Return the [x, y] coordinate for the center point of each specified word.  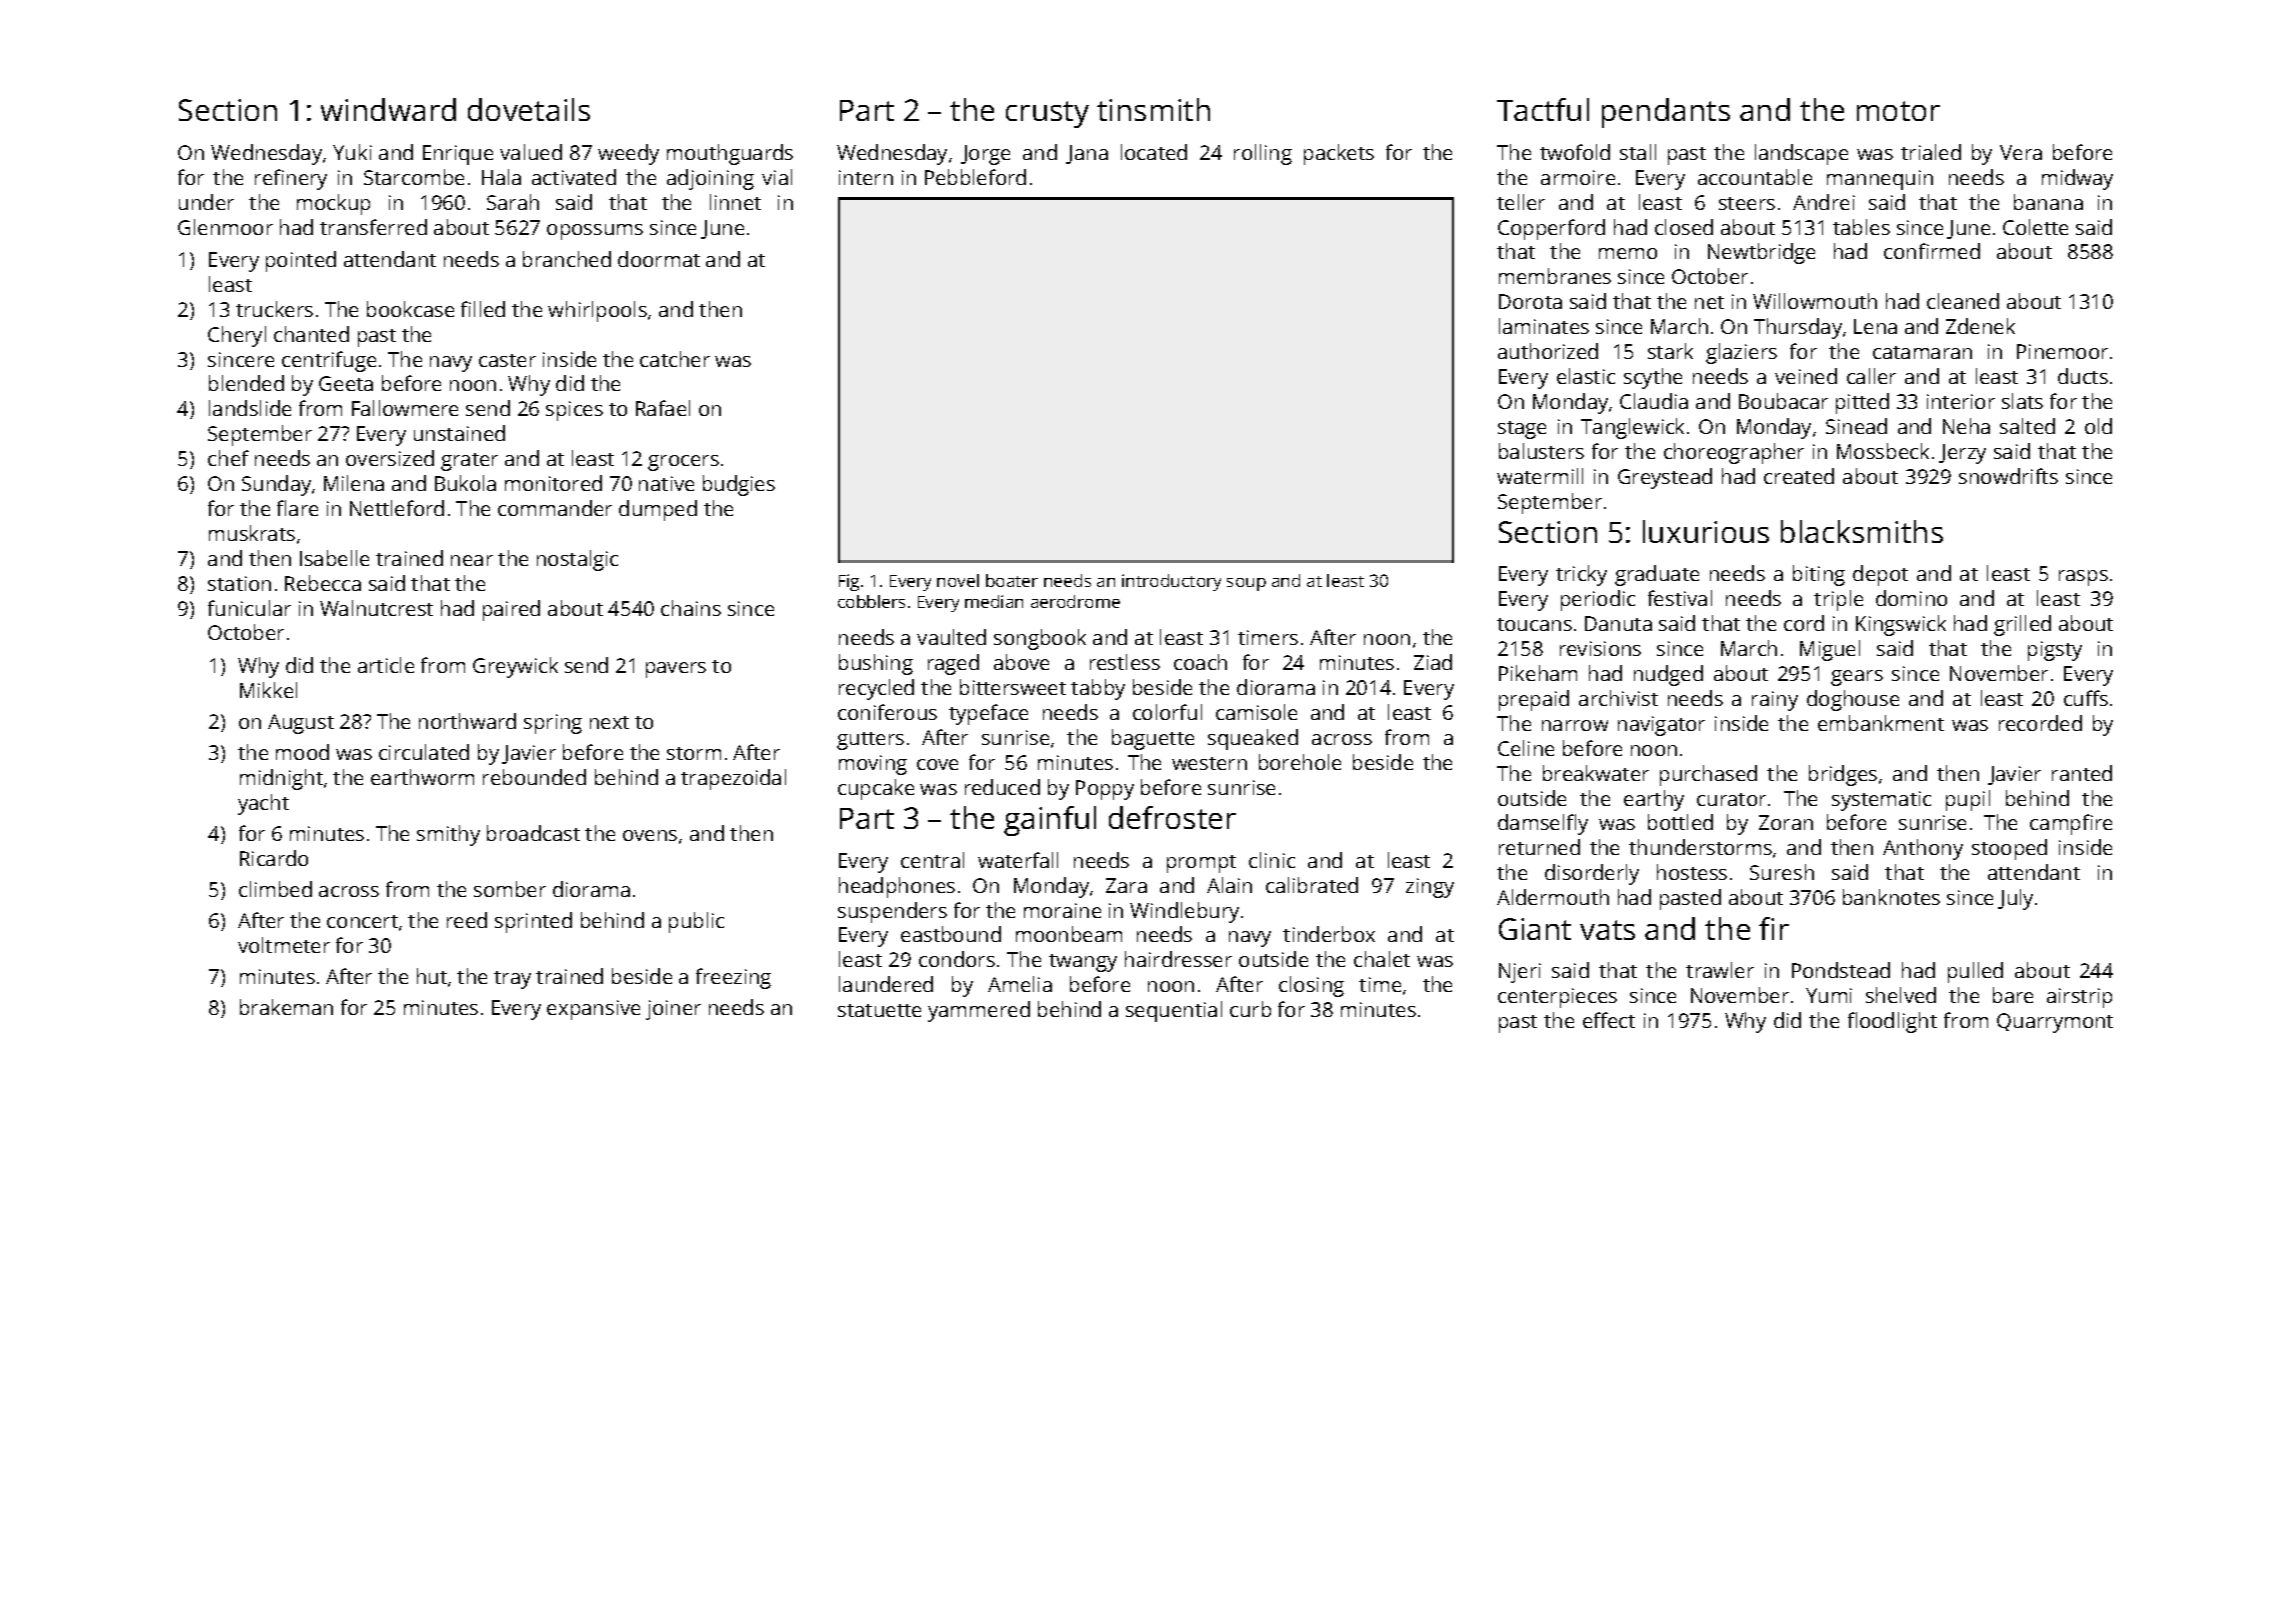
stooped [2009, 849]
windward [388, 109]
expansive [593, 1010]
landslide [250, 408]
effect [1609, 1020]
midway [2077, 179]
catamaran [1922, 352]
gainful [1050, 821]
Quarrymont [2055, 1023]
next [609, 722]
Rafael [663, 408]
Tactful [1543, 109]
